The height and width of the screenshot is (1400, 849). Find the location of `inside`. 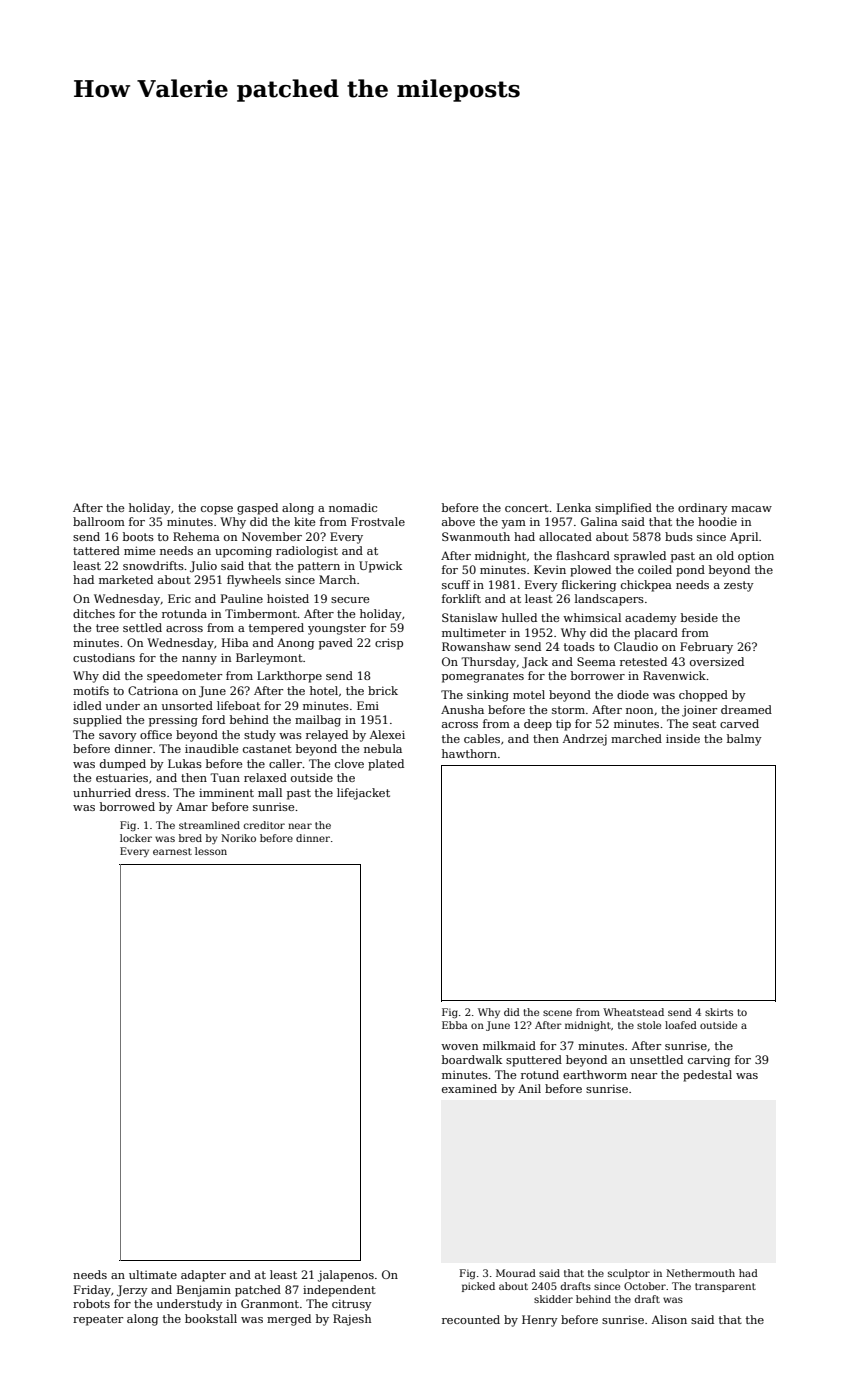

inside is located at coordinates (683, 738).
